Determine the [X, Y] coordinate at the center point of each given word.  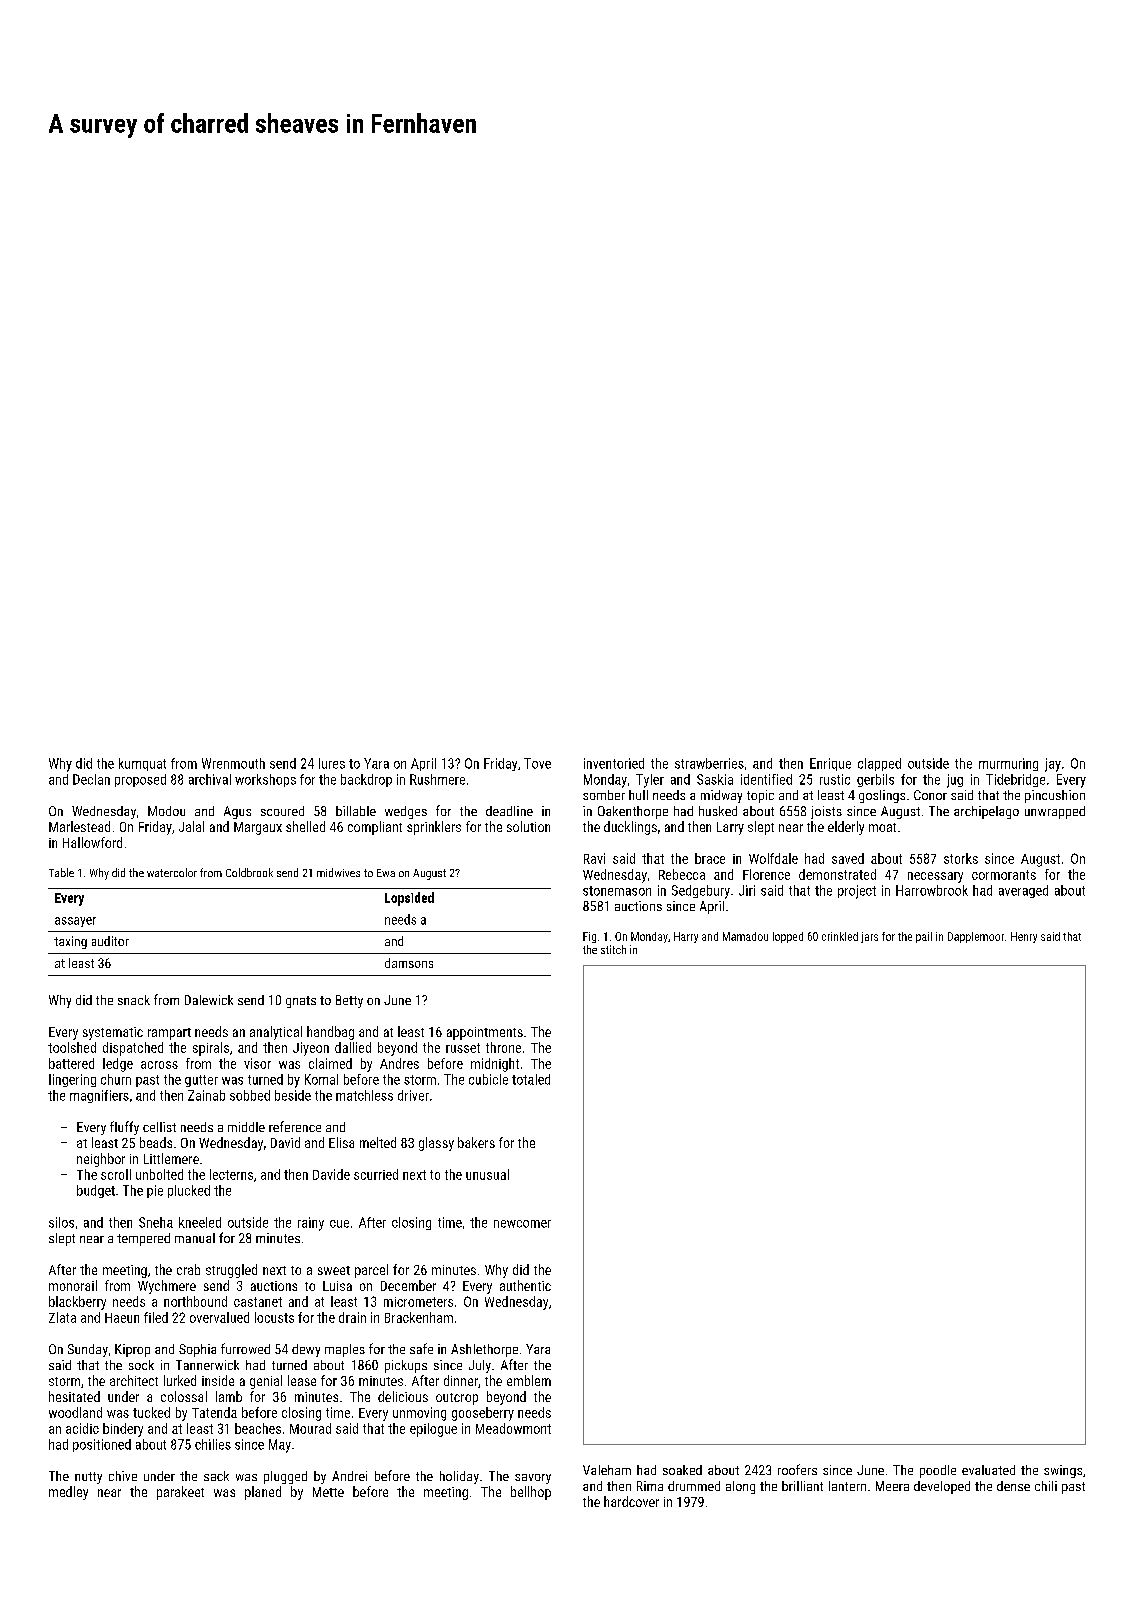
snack [134, 1000]
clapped [879, 764]
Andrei [349, 1476]
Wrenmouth [233, 763]
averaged [1023, 891]
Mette [328, 1492]
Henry [1024, 937]
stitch [613, 949]
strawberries [709, 763]
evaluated [988, 1470]
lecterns [231, 1174]
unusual [487, 1174]
